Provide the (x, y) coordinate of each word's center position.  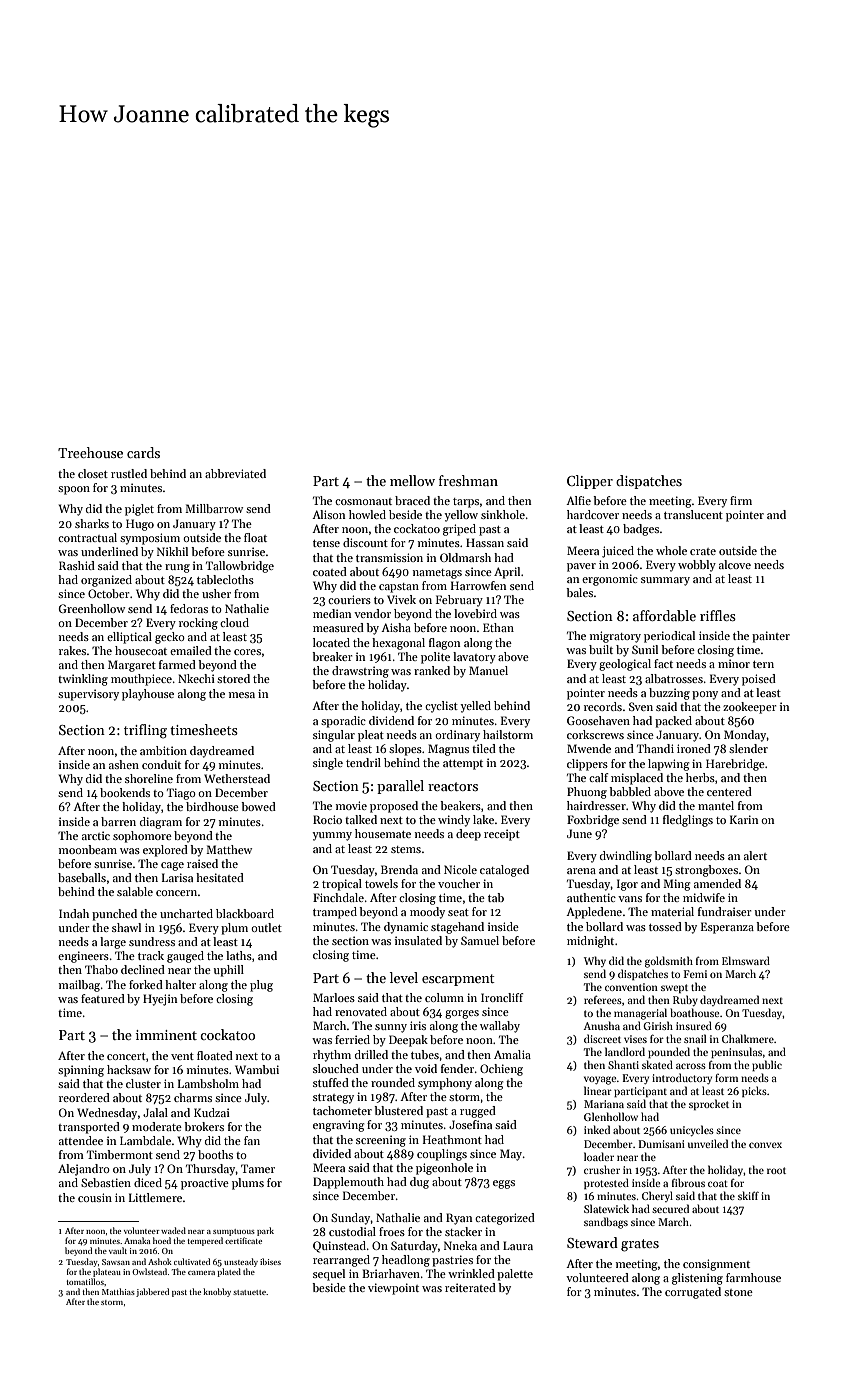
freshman (468, 480)
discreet (602, 1038)
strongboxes (706, 871)
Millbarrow (214, 508)
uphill (229, 971)
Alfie (578, 500)
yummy (332, 836)
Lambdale (145, 1140)
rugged (478, 1112)
